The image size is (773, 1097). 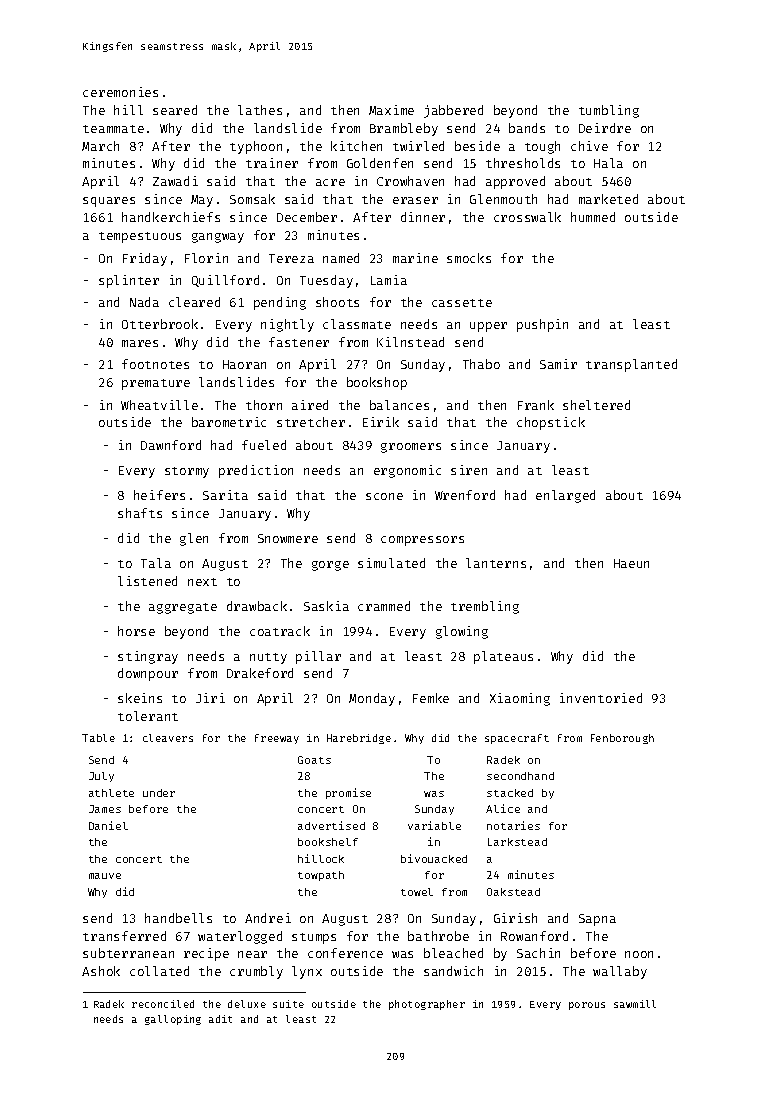 What do you see at coordinates (202, 582) in the screenshot?
I see `next` at bounding box center [202, 582].
